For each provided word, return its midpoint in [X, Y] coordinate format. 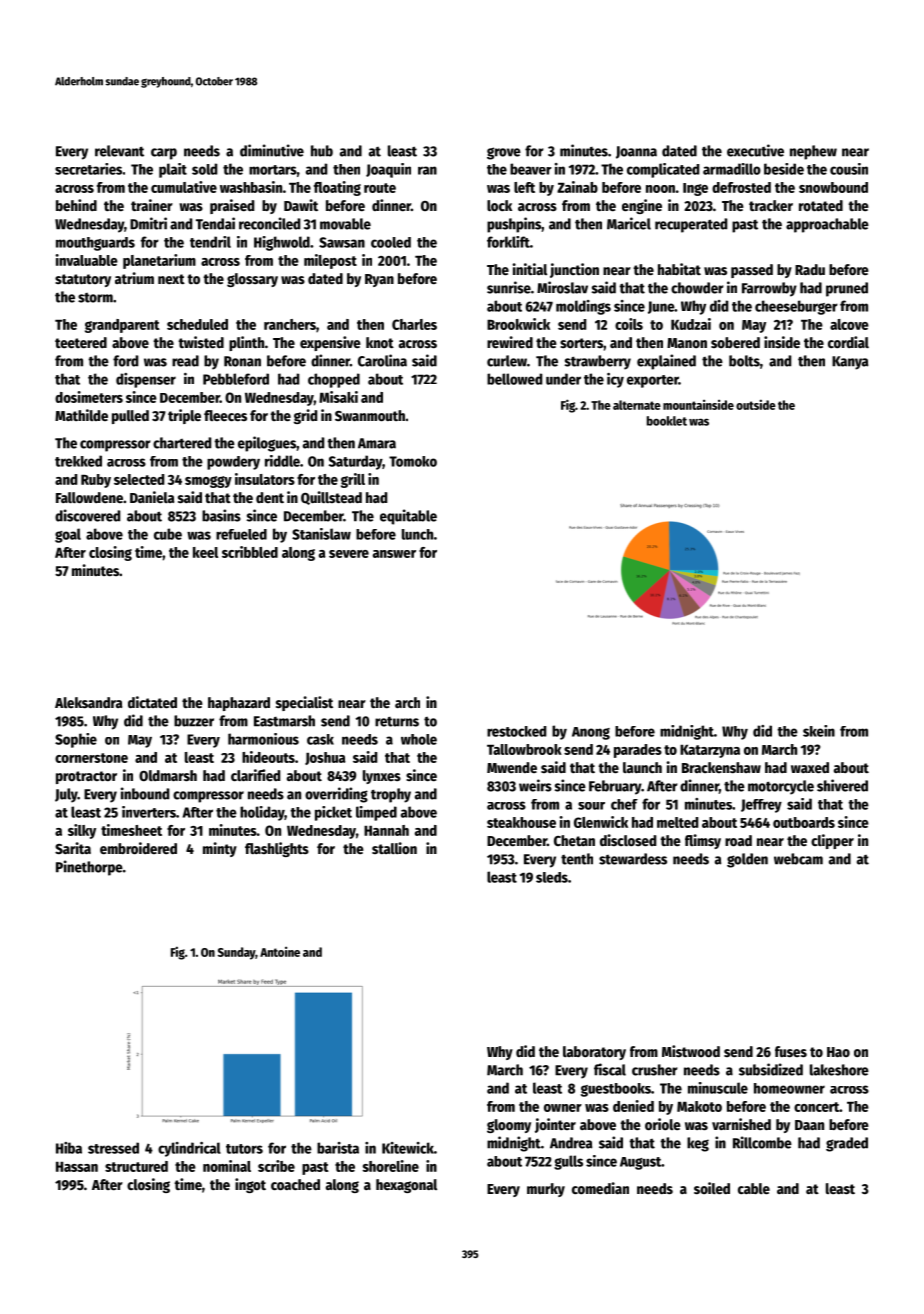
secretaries [88, 169]
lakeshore [839, 1070]
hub [322, 151]
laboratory [594, 1053]
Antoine [280, 951]
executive [755, 150]
